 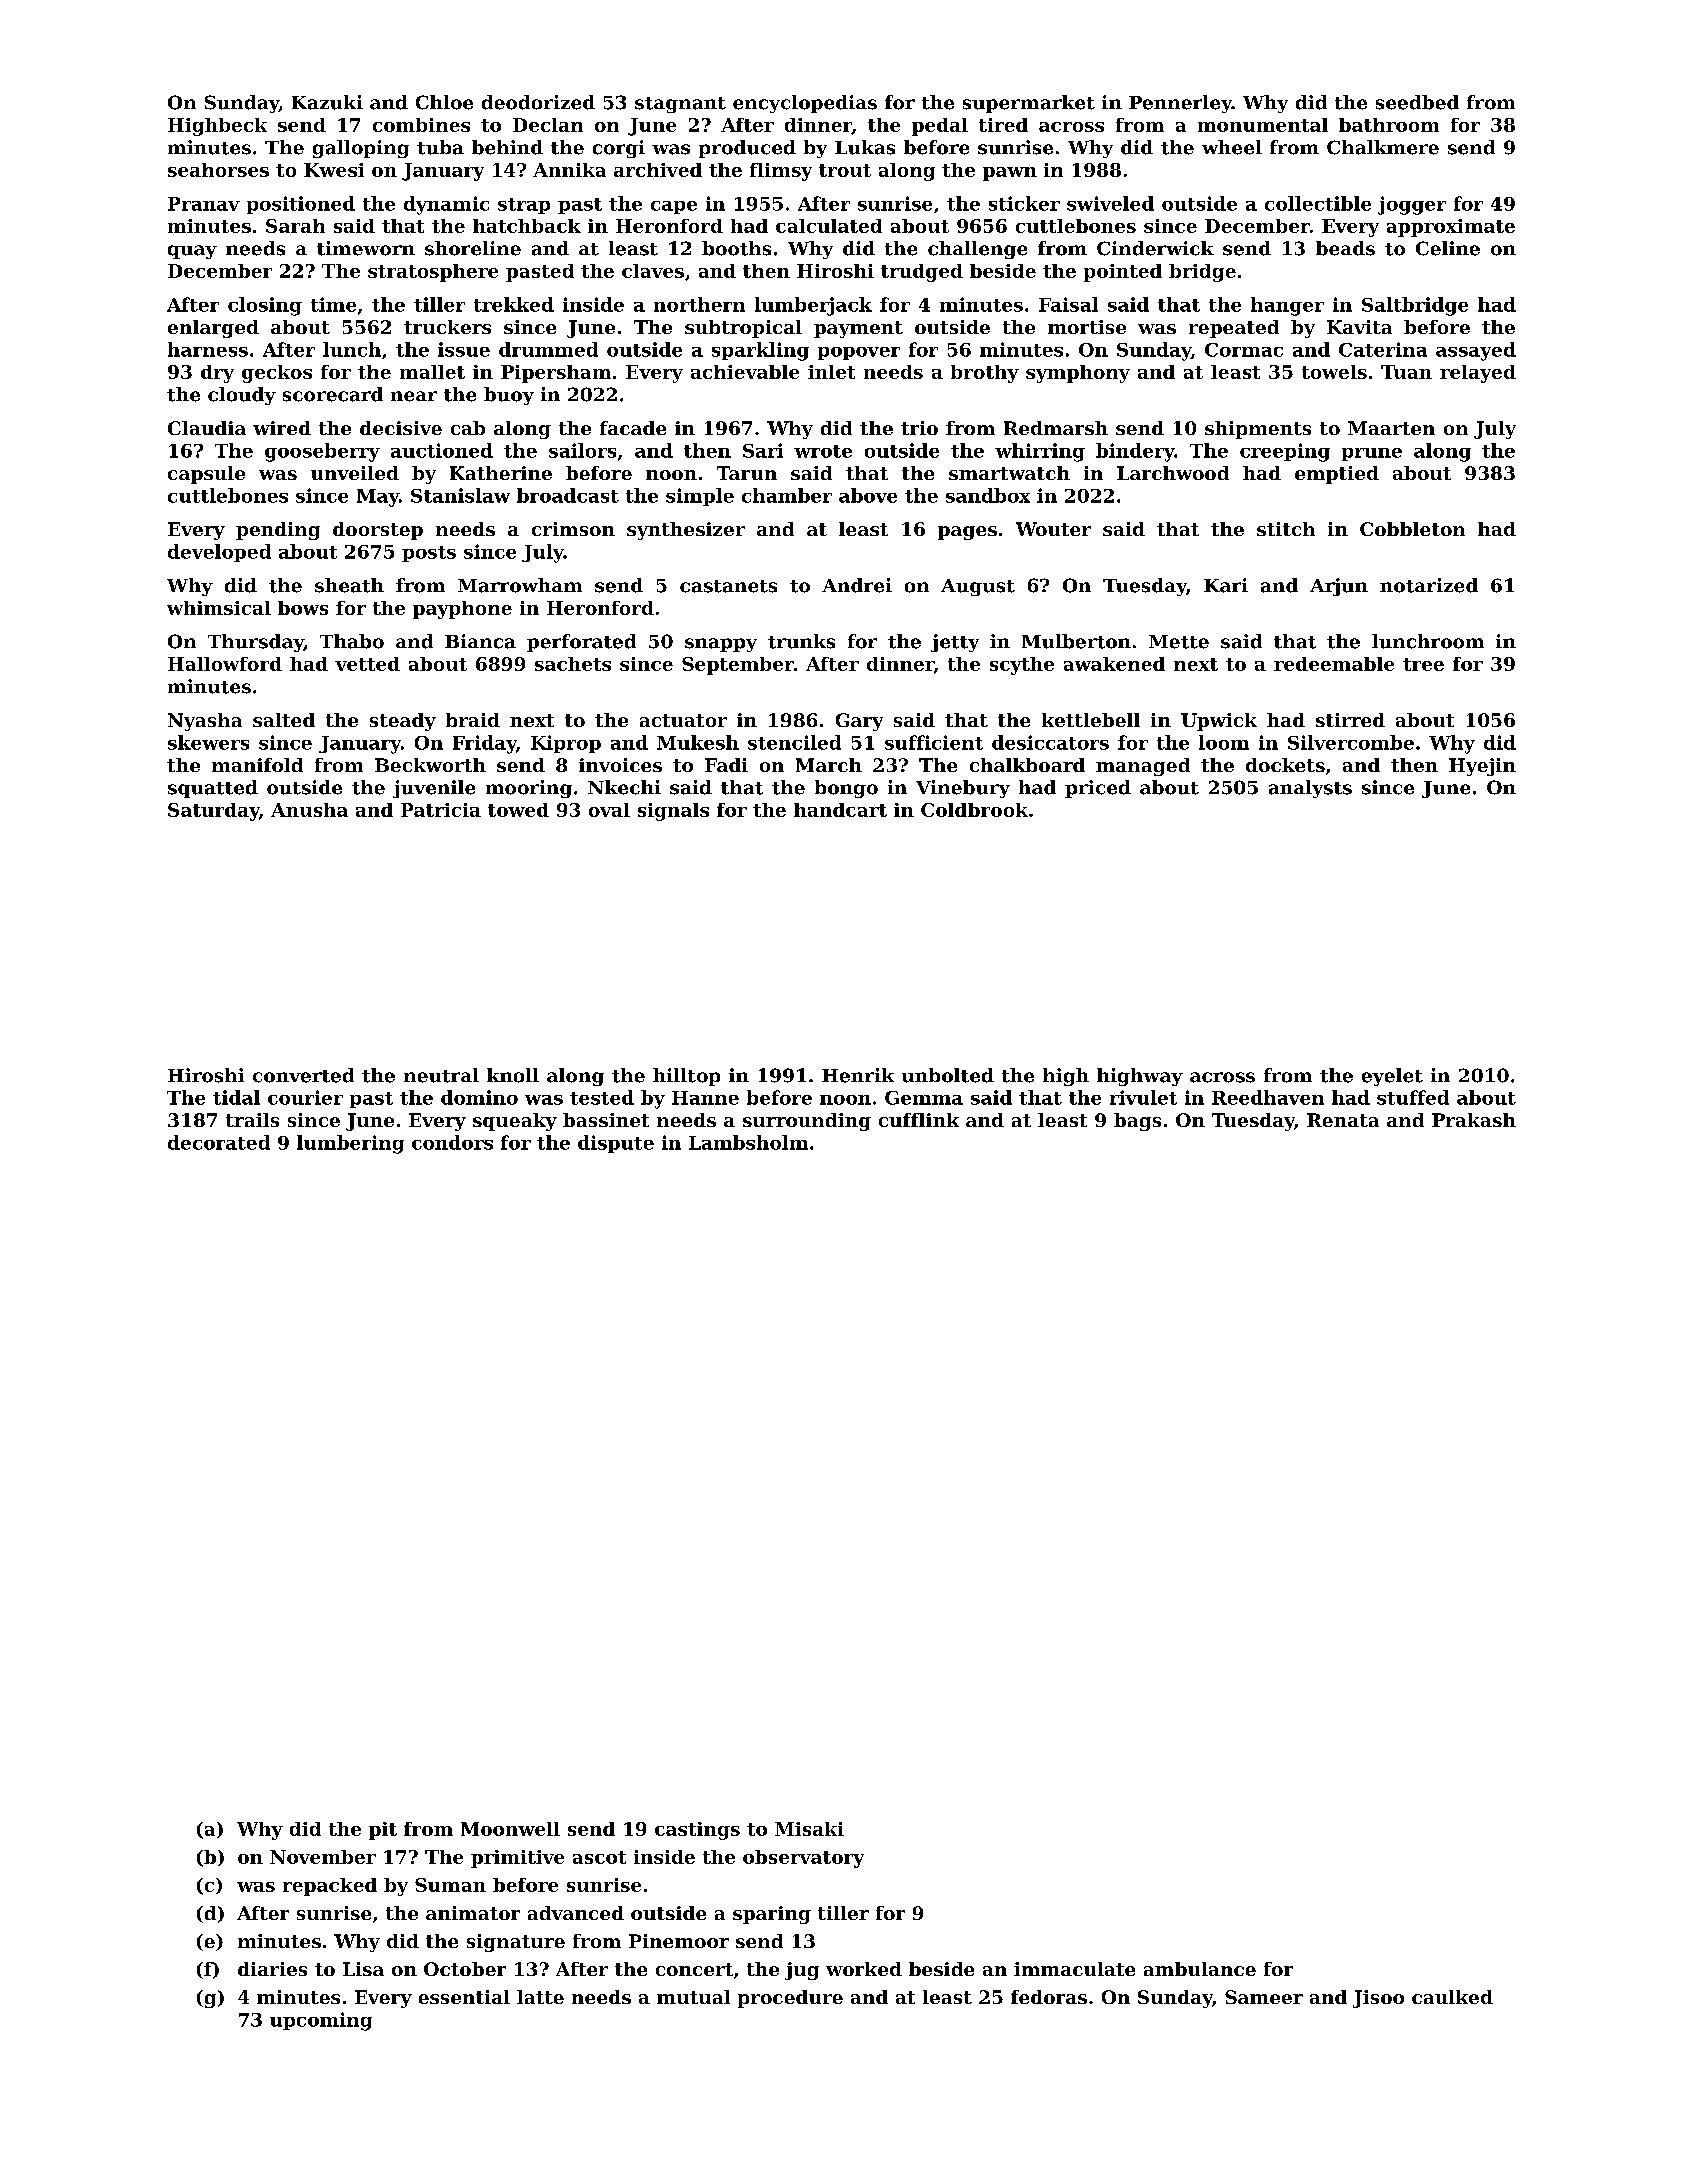 I want to click on Misaki, so click(x=809, y=1829).
